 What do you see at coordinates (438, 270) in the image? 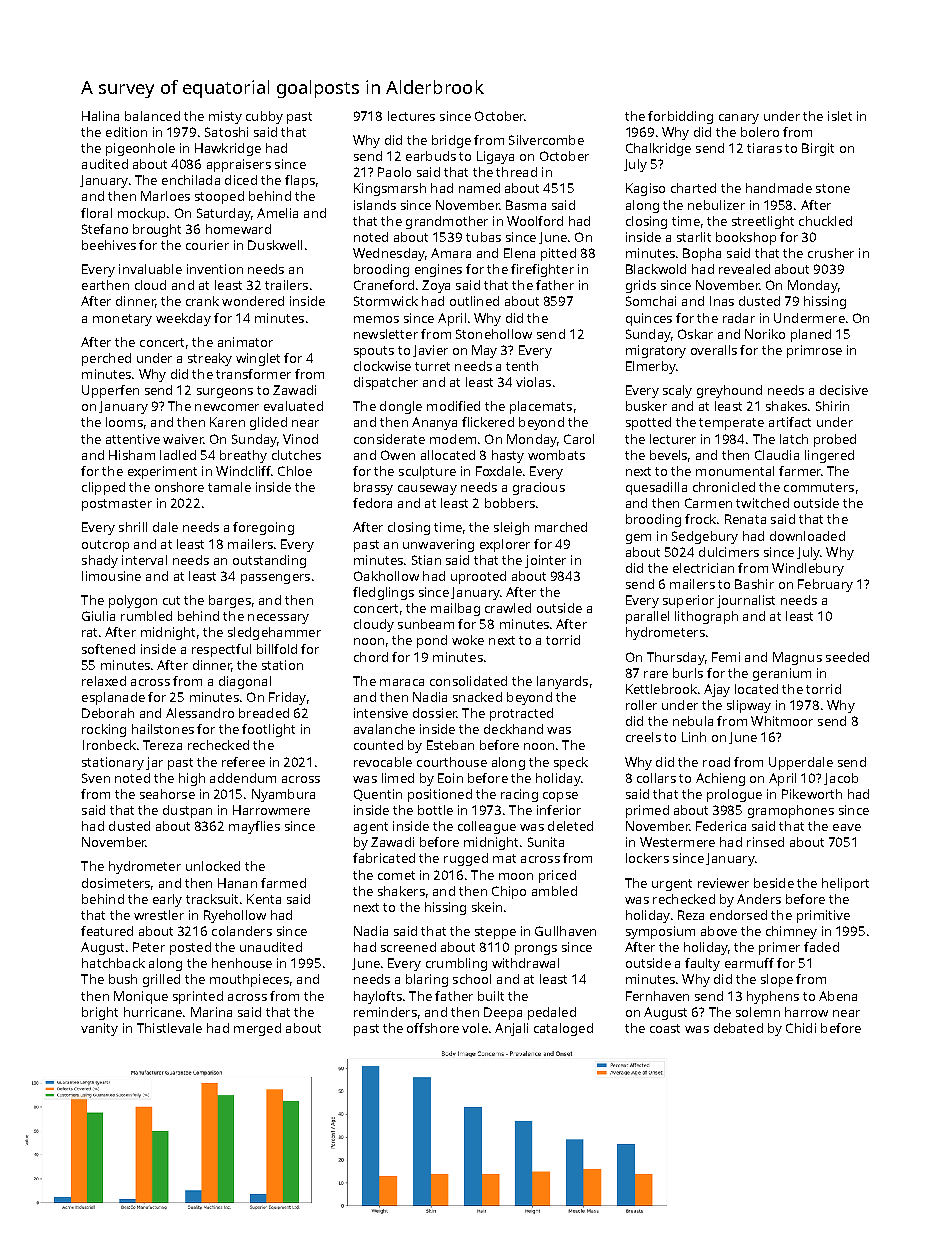
I see `engines` at bounding box center [438, 270].
